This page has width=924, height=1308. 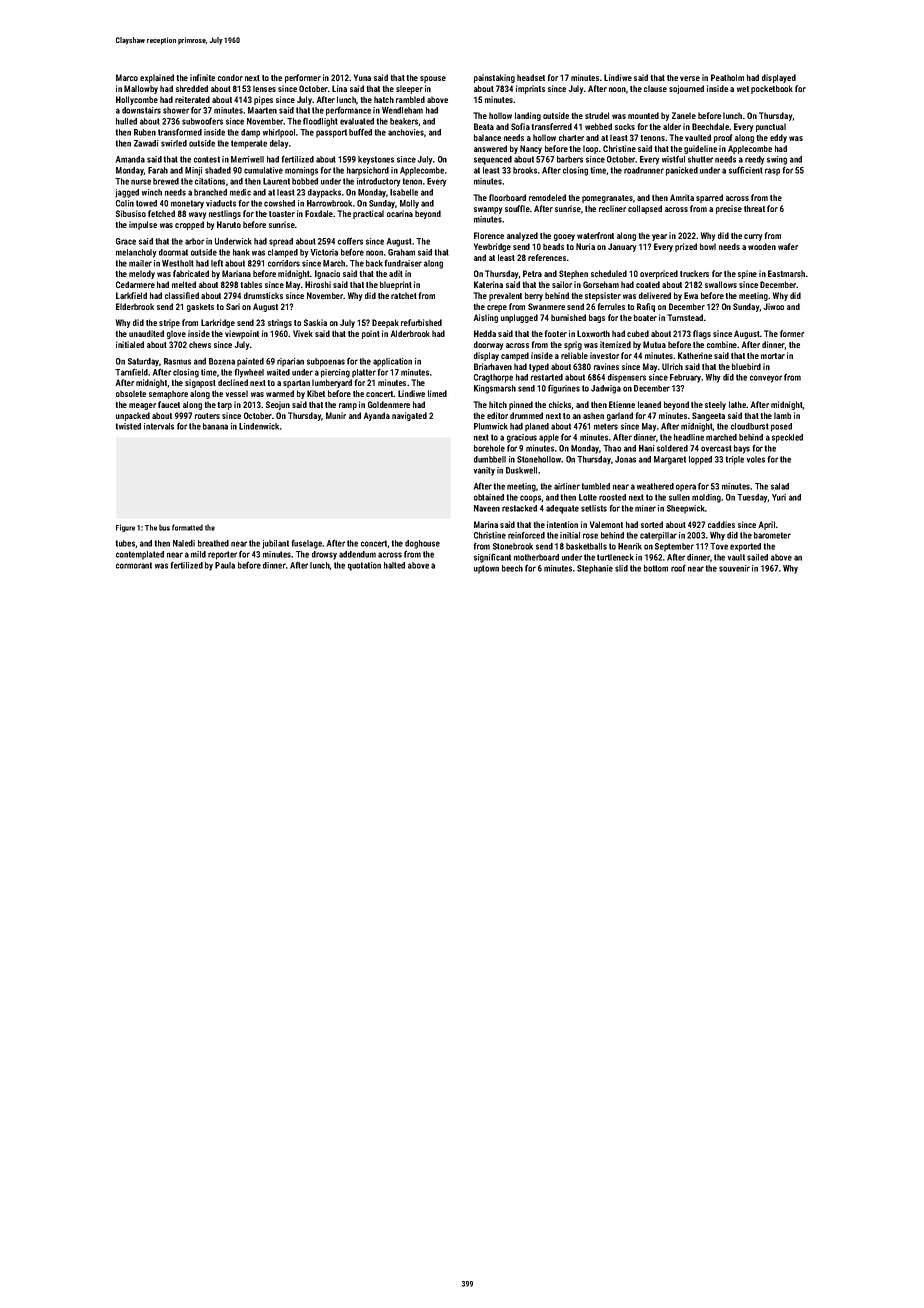 I want to click on Lindenwick, so click(x=259, y=426).
